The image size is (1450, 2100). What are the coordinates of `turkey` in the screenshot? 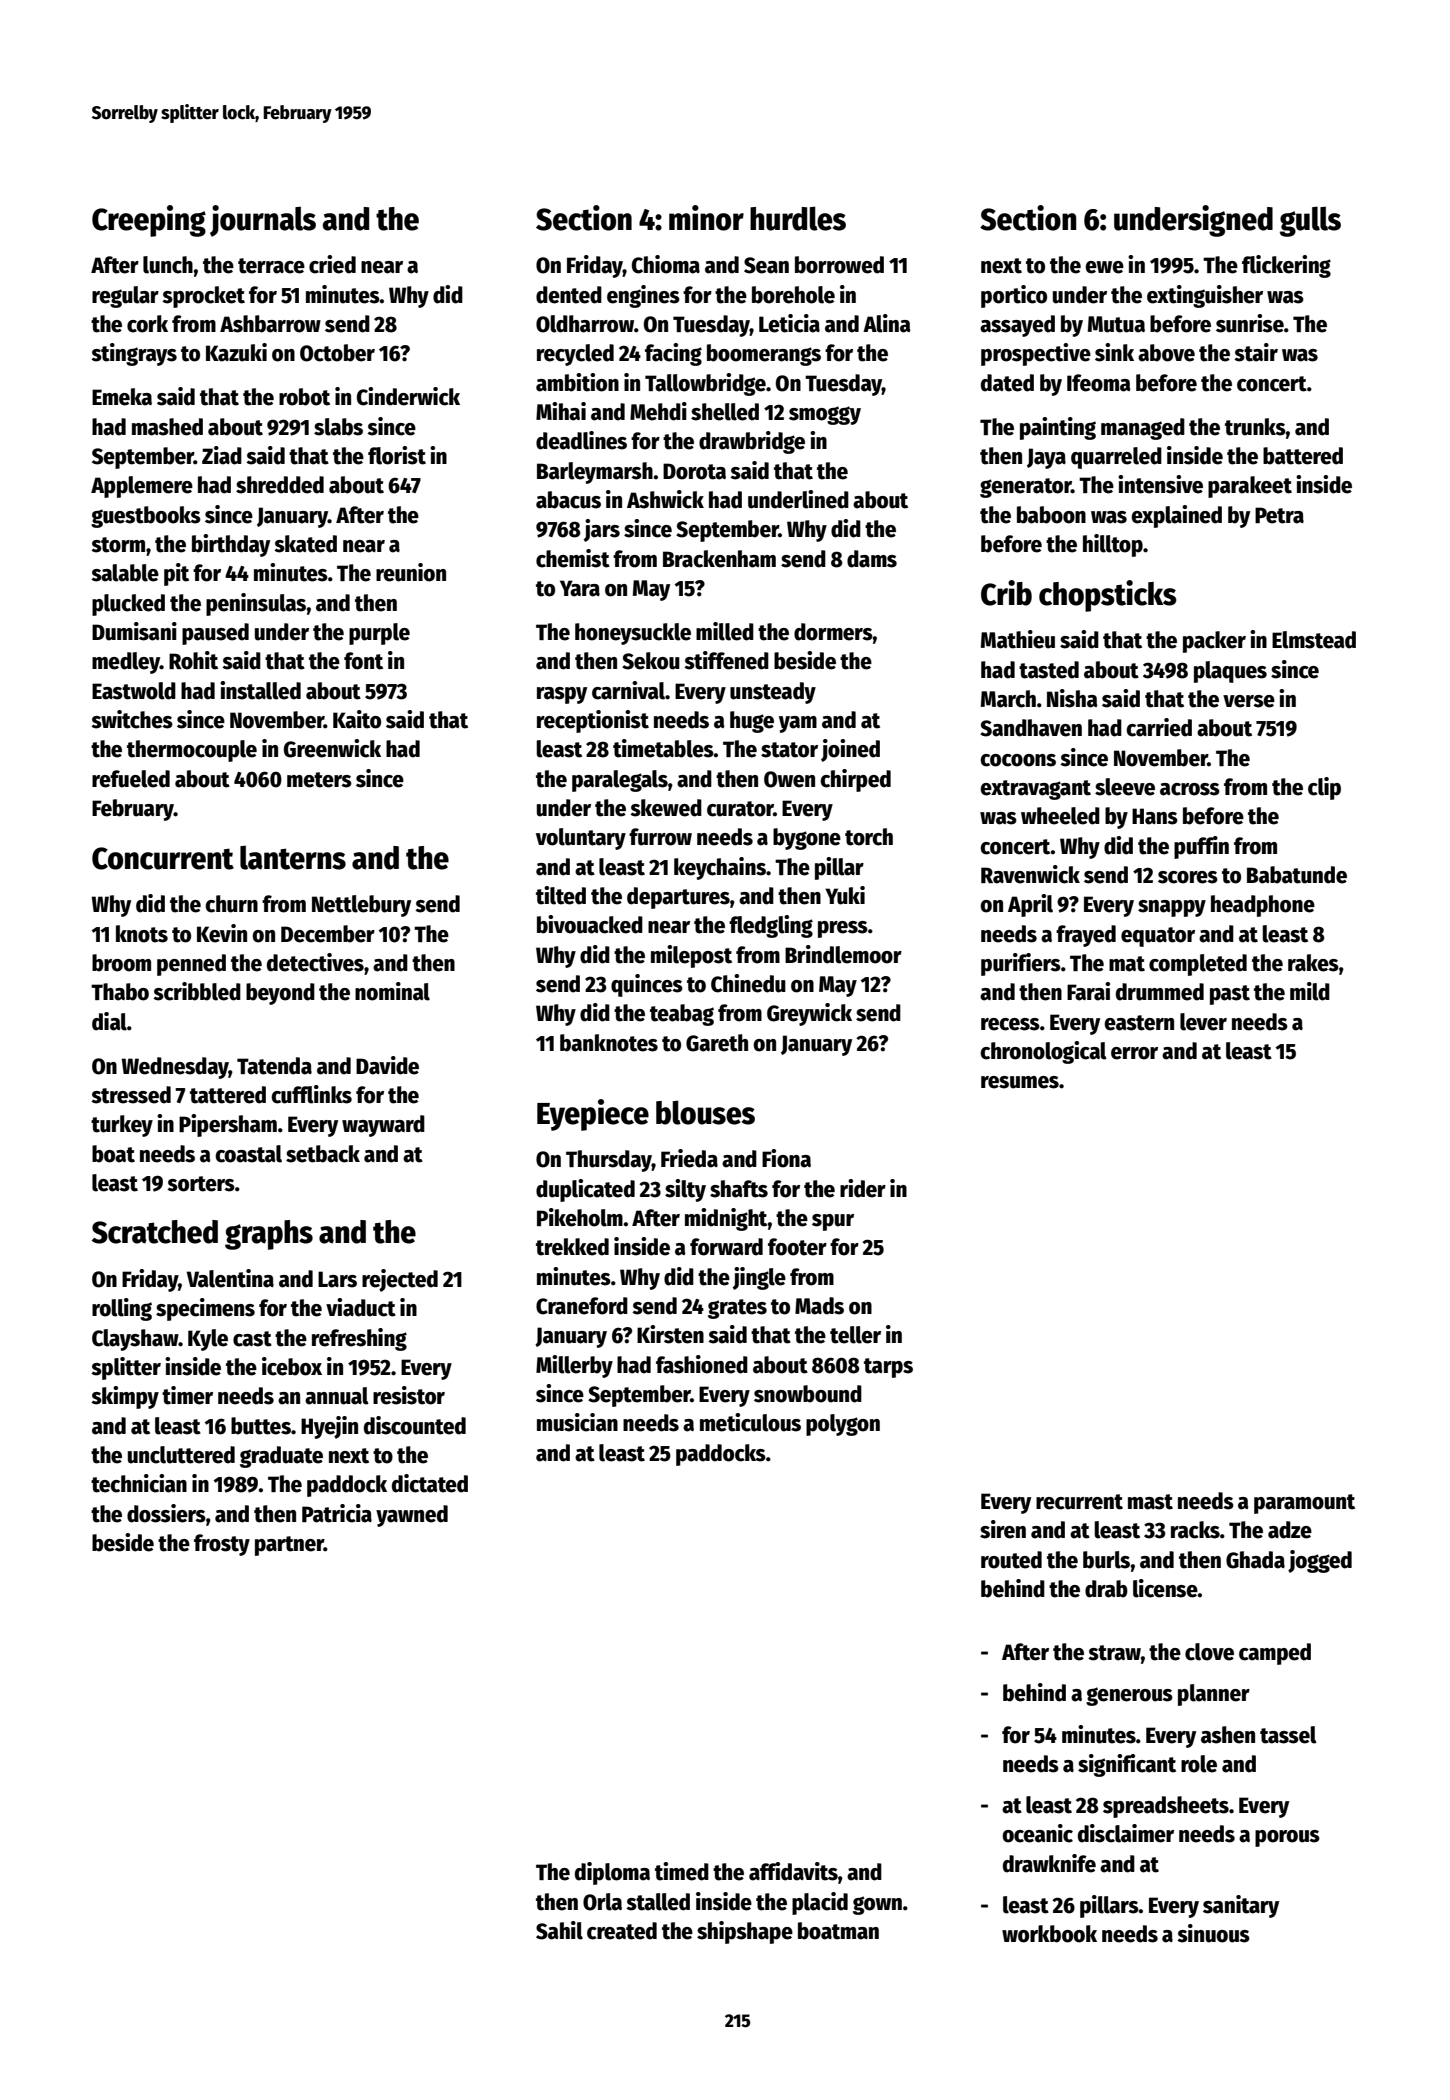 It's located at (122, 1126).
